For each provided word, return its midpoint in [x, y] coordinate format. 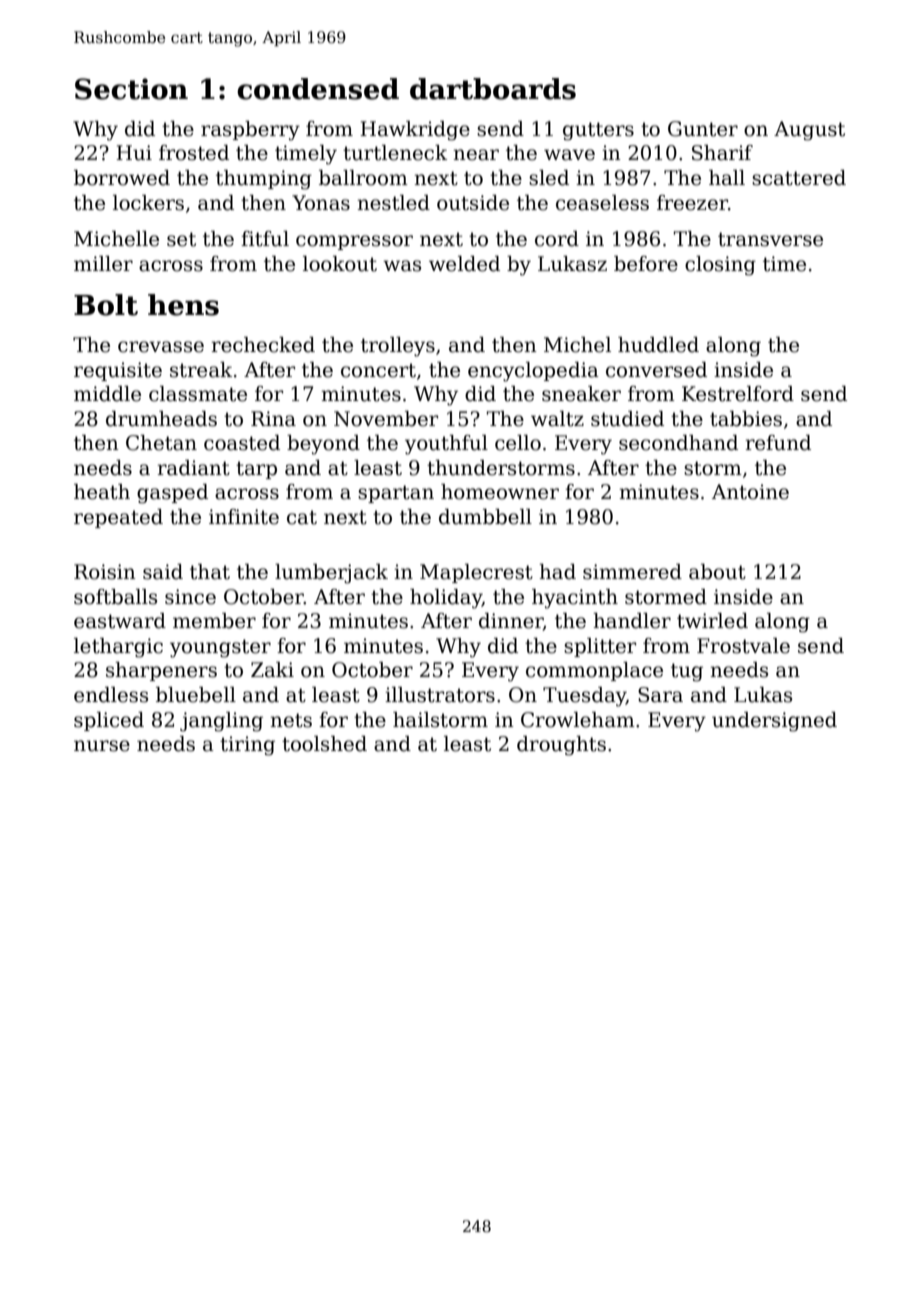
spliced [109, 721]
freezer [692, 203]
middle [107, 394]
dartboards [493, 89]
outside [473, 203]
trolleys [398, 347]
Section [131, 89]
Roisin [105, 572]
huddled [658, 345]
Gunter [703, 129]
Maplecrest [476, 573]
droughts [561, 746]
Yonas [321, 203]
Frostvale [743, 646]
